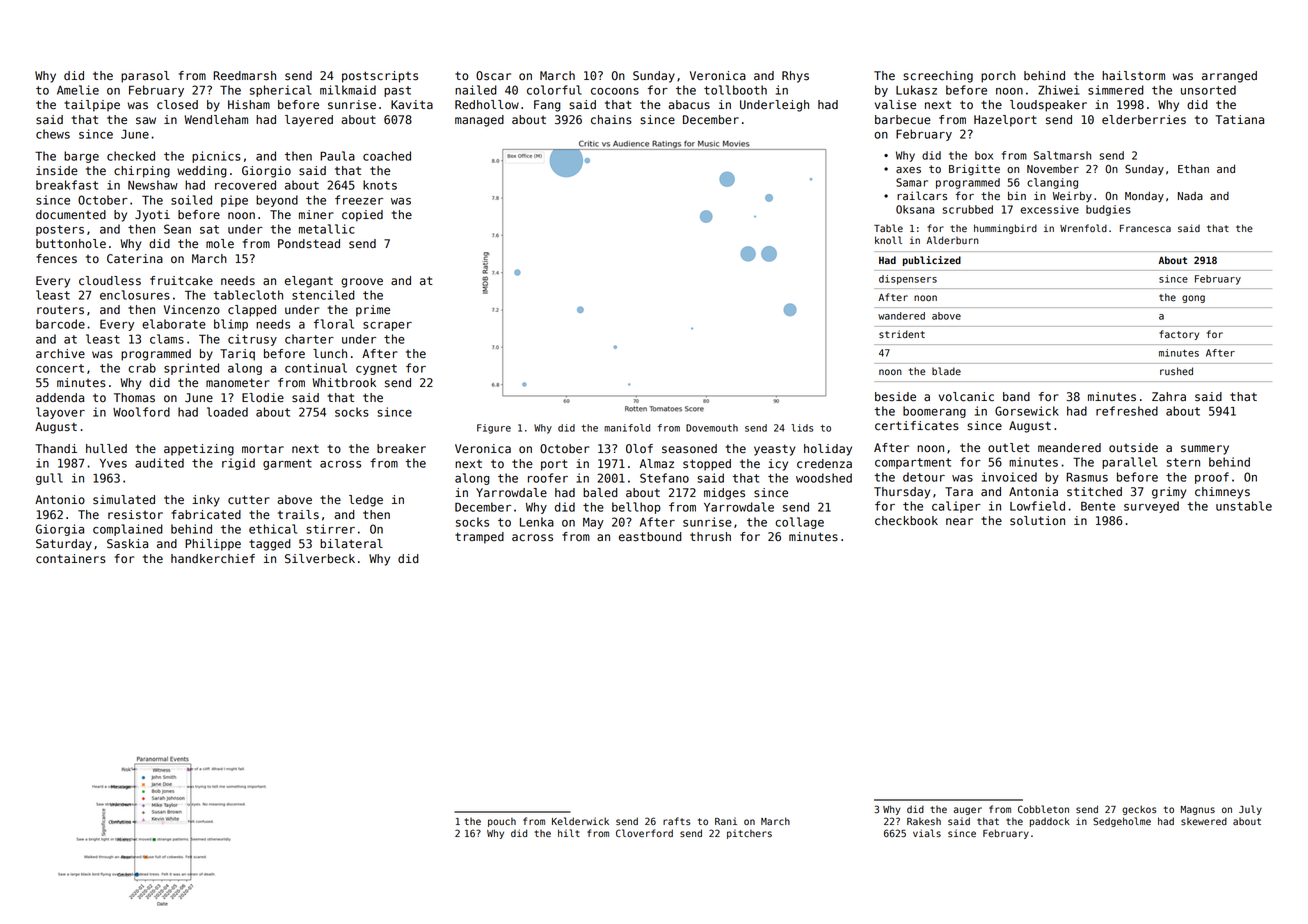 This screenshot has width=1308, height=924. Describe the element at coordinates (650, 537) in the screenshot. I see `eastbound` at that location.
